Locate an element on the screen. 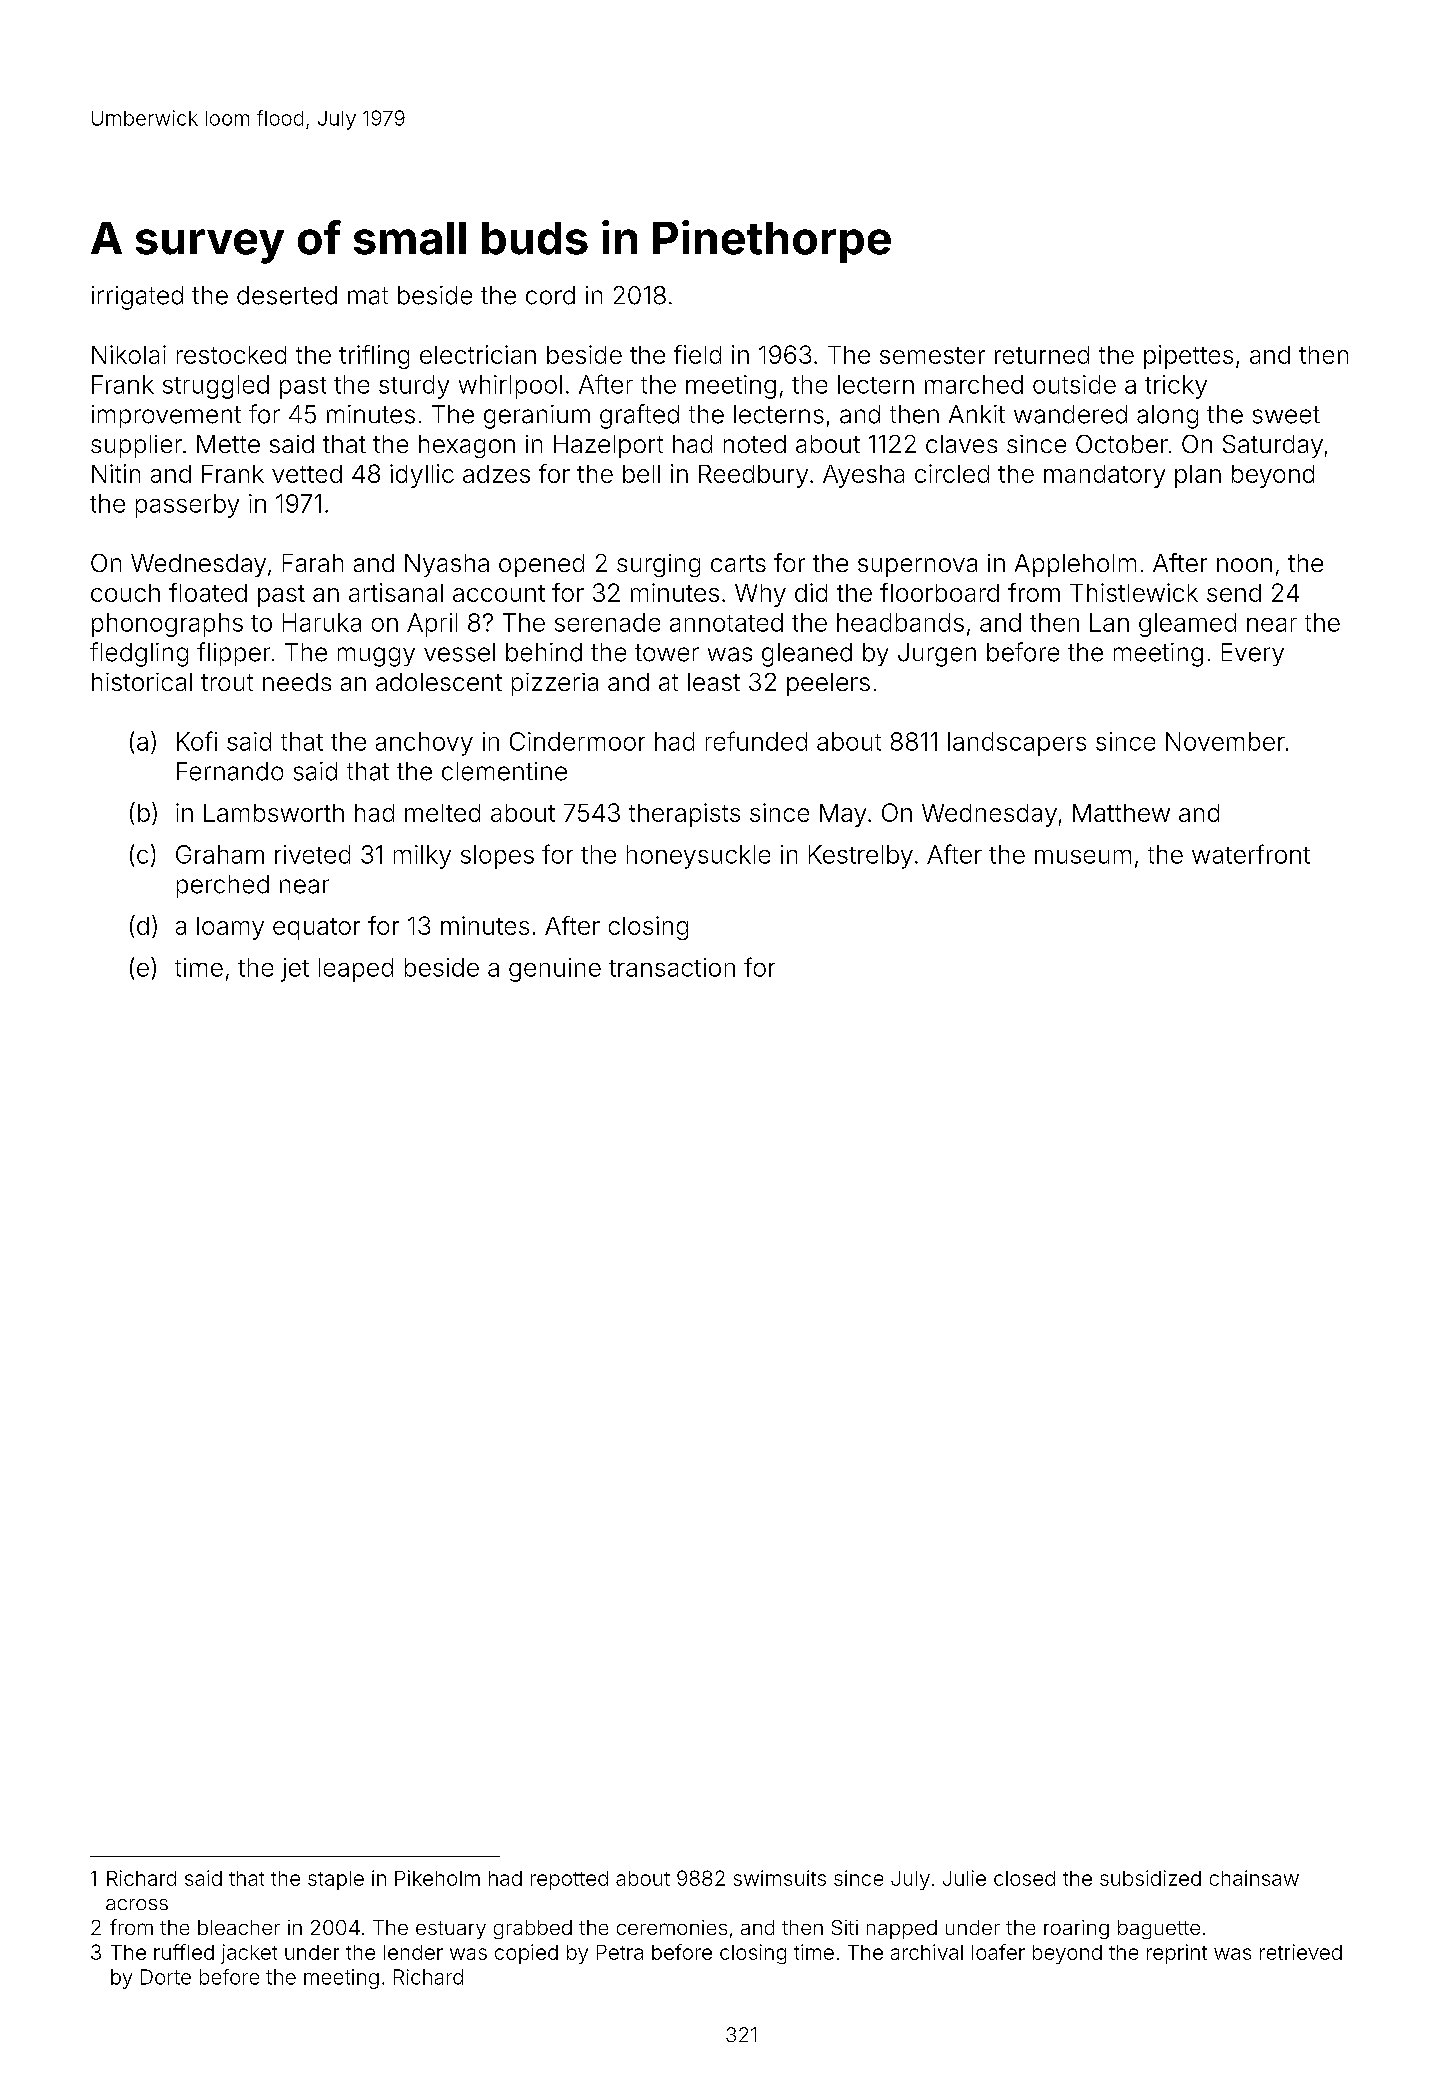 This screenshot has width=1450, height=2100. noted is located at coordinates (755, 444).
